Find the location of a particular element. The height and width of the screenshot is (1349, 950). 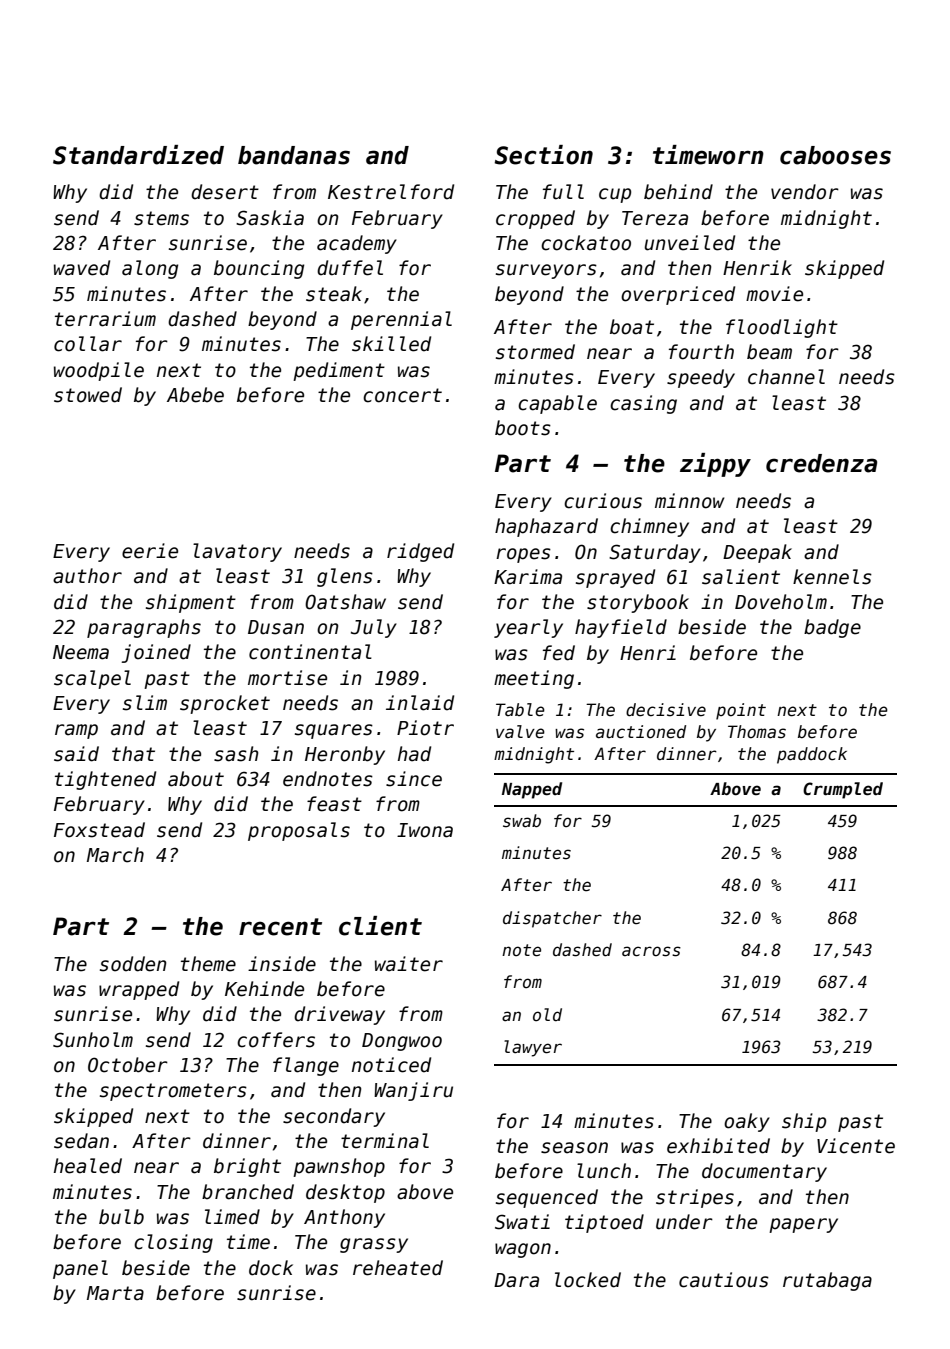

recent is located at coordinates (280, 927).
